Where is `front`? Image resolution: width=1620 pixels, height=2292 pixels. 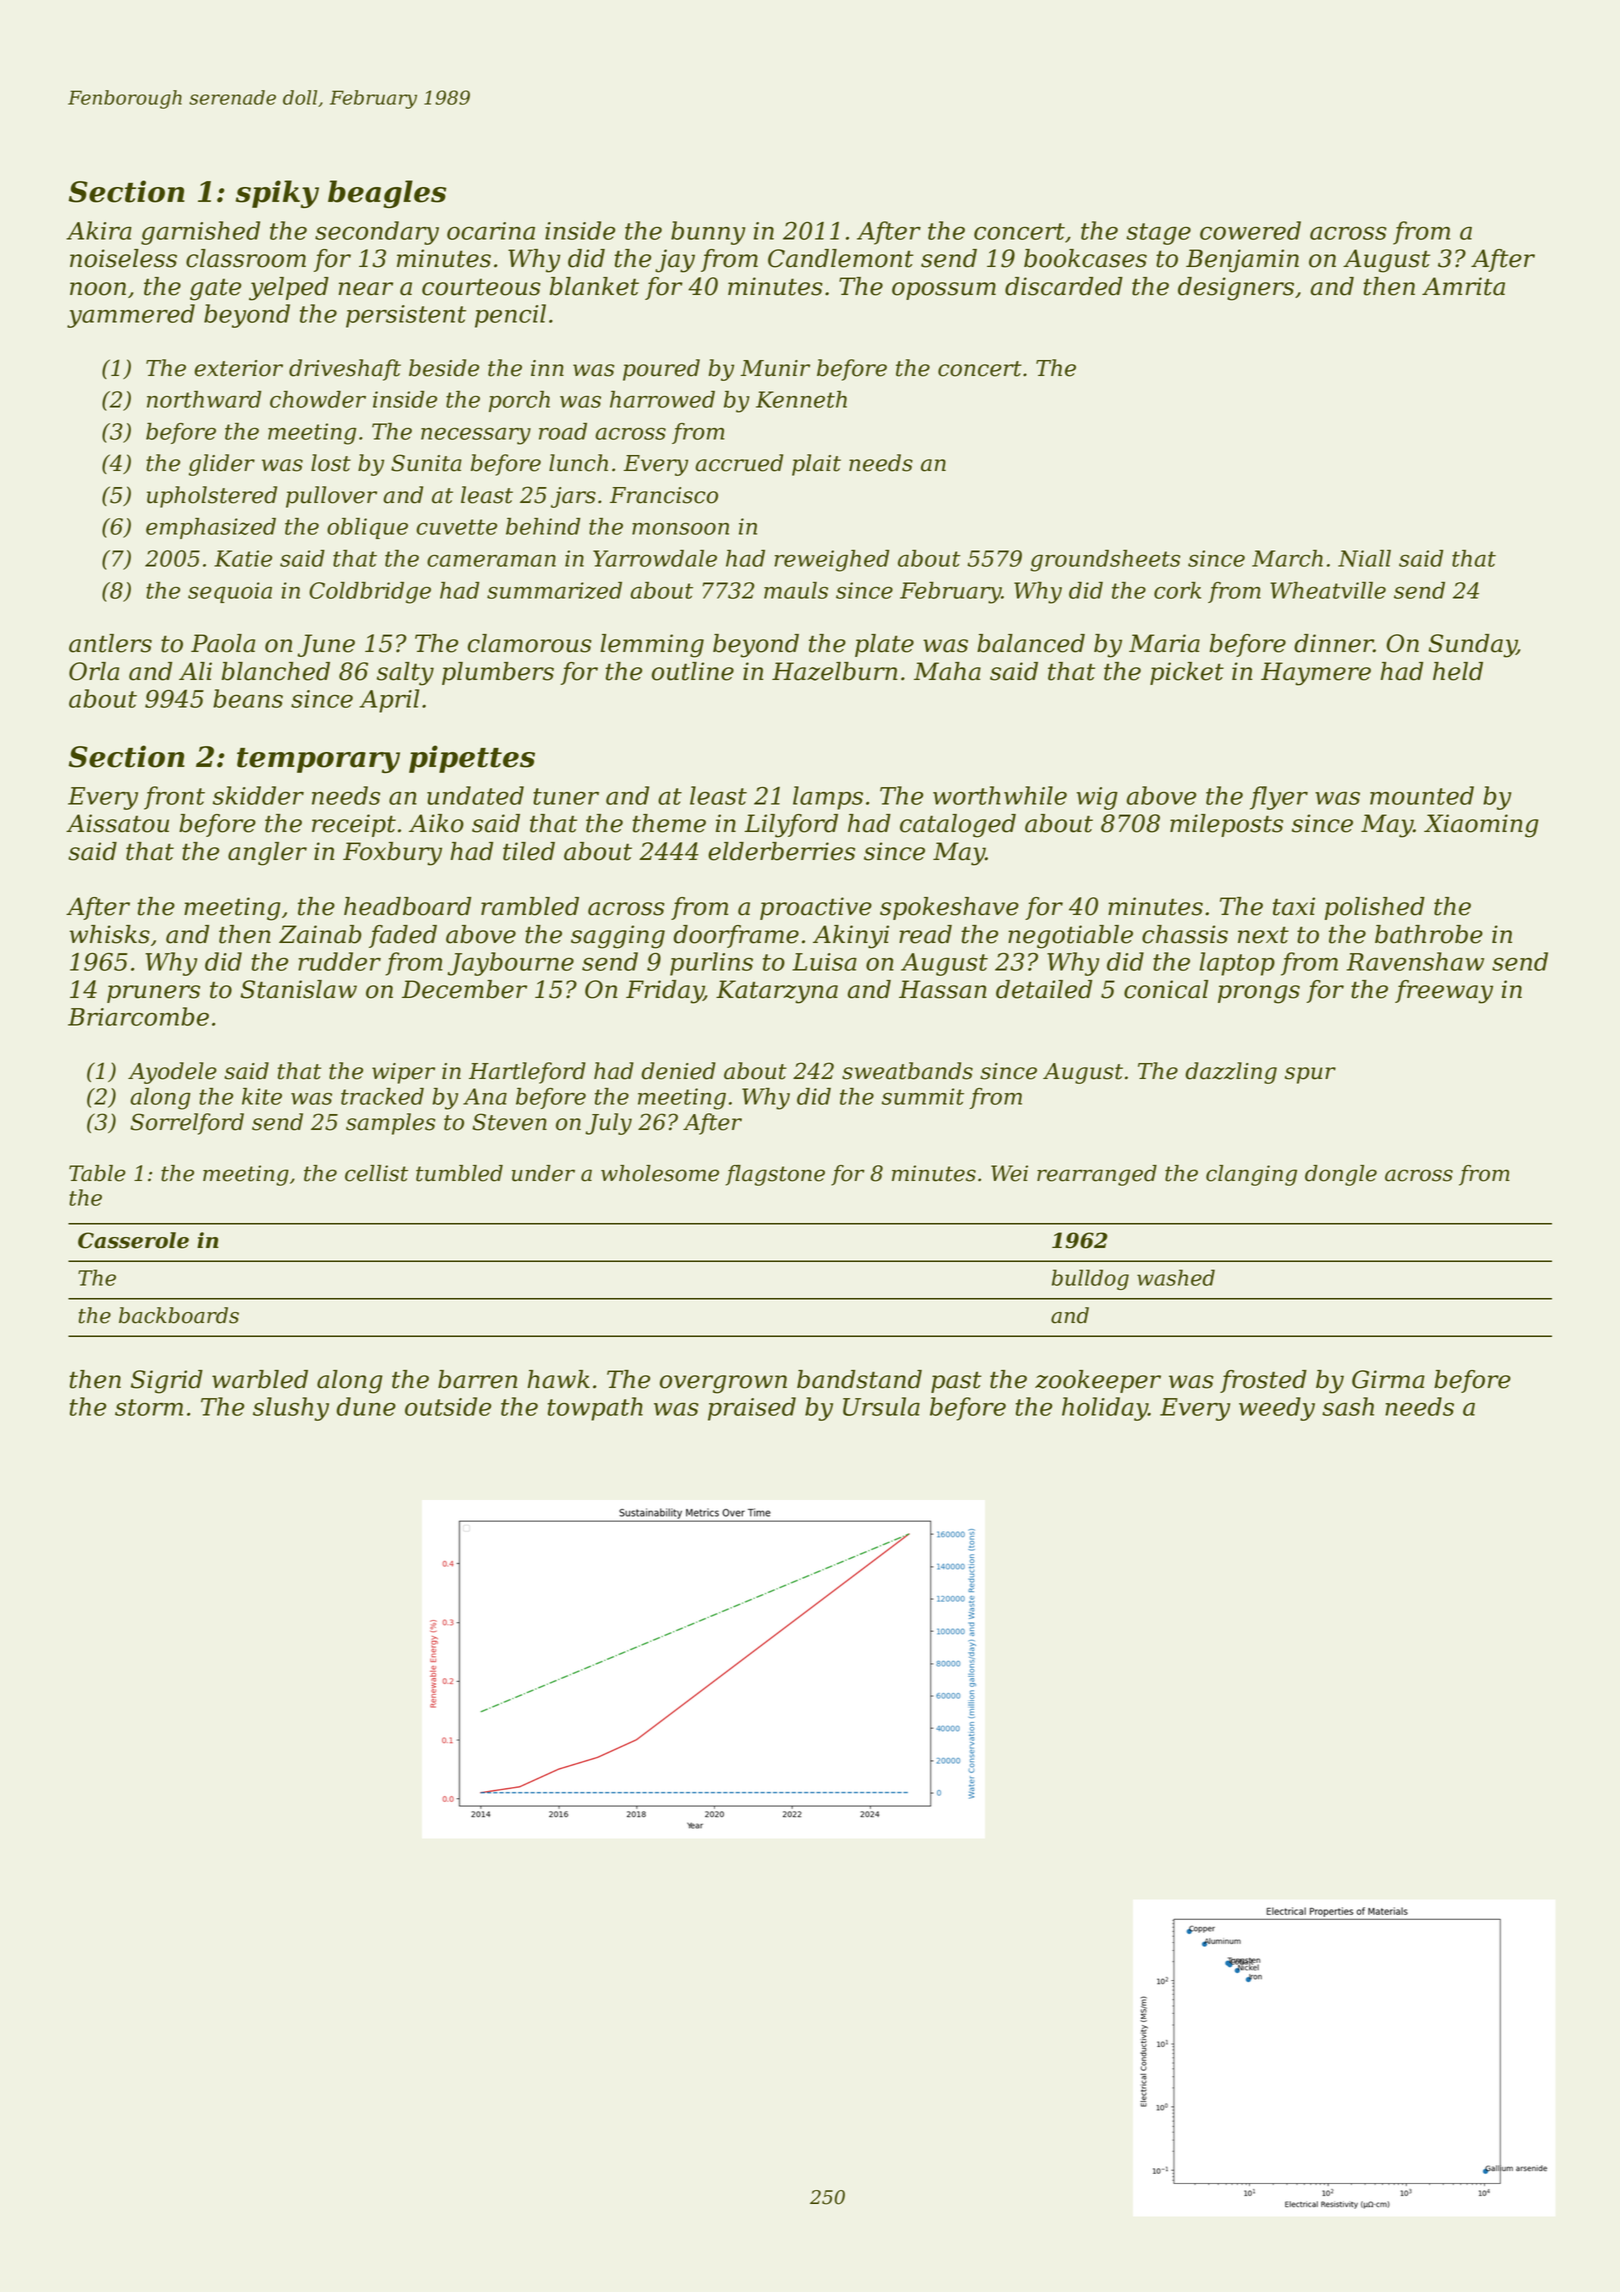 front is located at coordinates (174, 798).
